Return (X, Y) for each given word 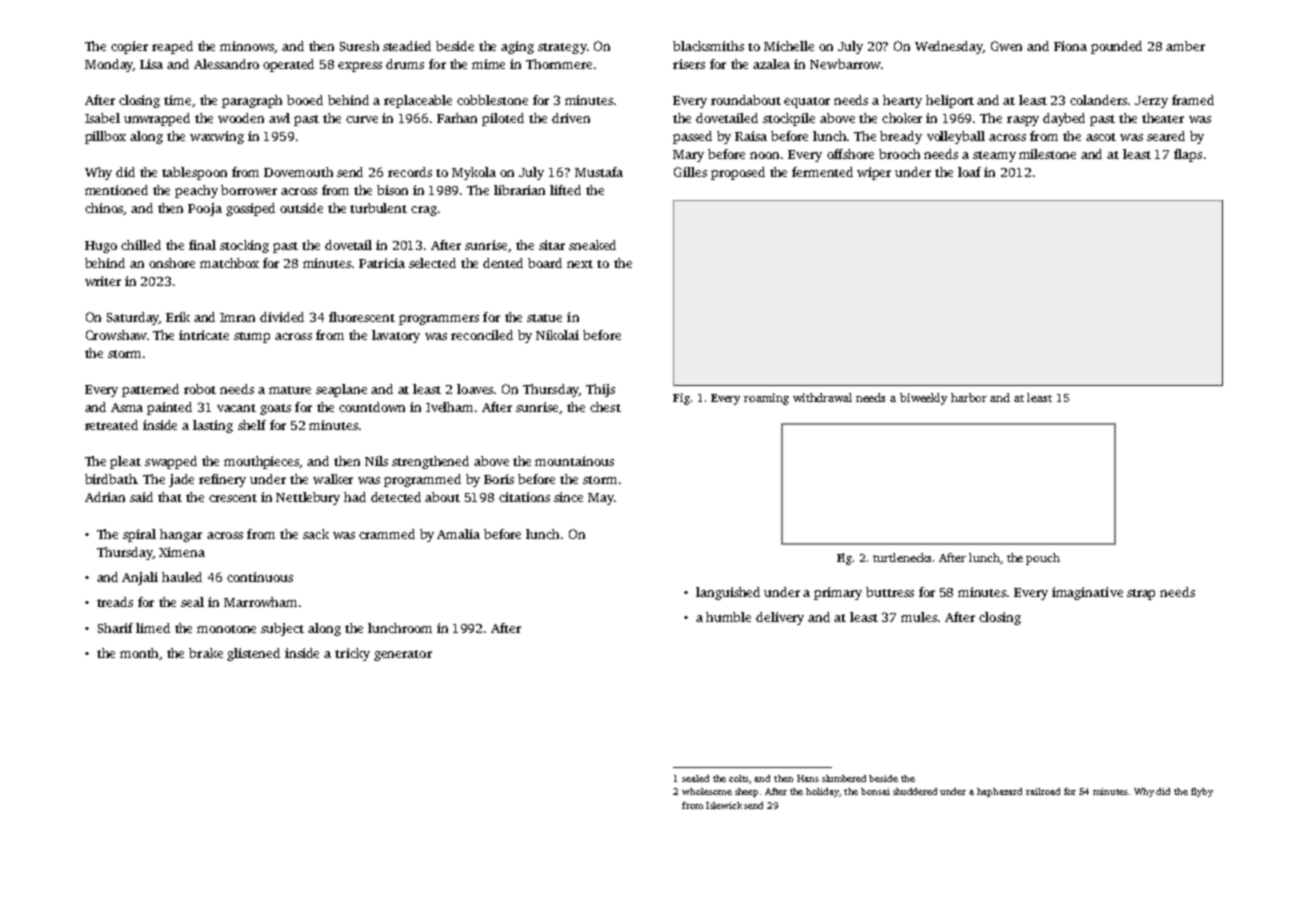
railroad (1043, 791)
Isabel (102, 118)
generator (403, 655)
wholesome (707, 791)
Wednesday (949, 47)
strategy (562, 48)
